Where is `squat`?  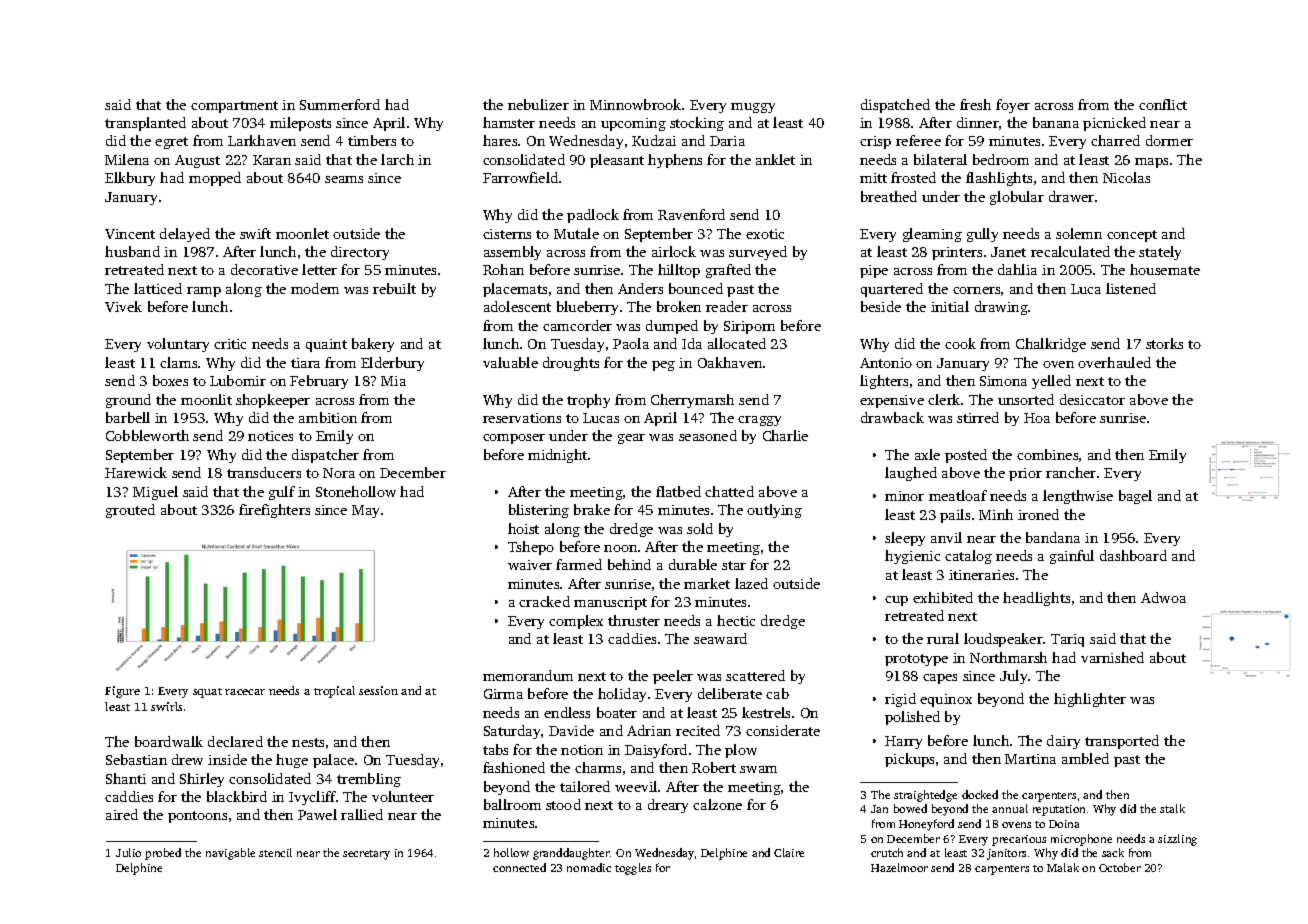
squat is located at coordinates (207, 693).
